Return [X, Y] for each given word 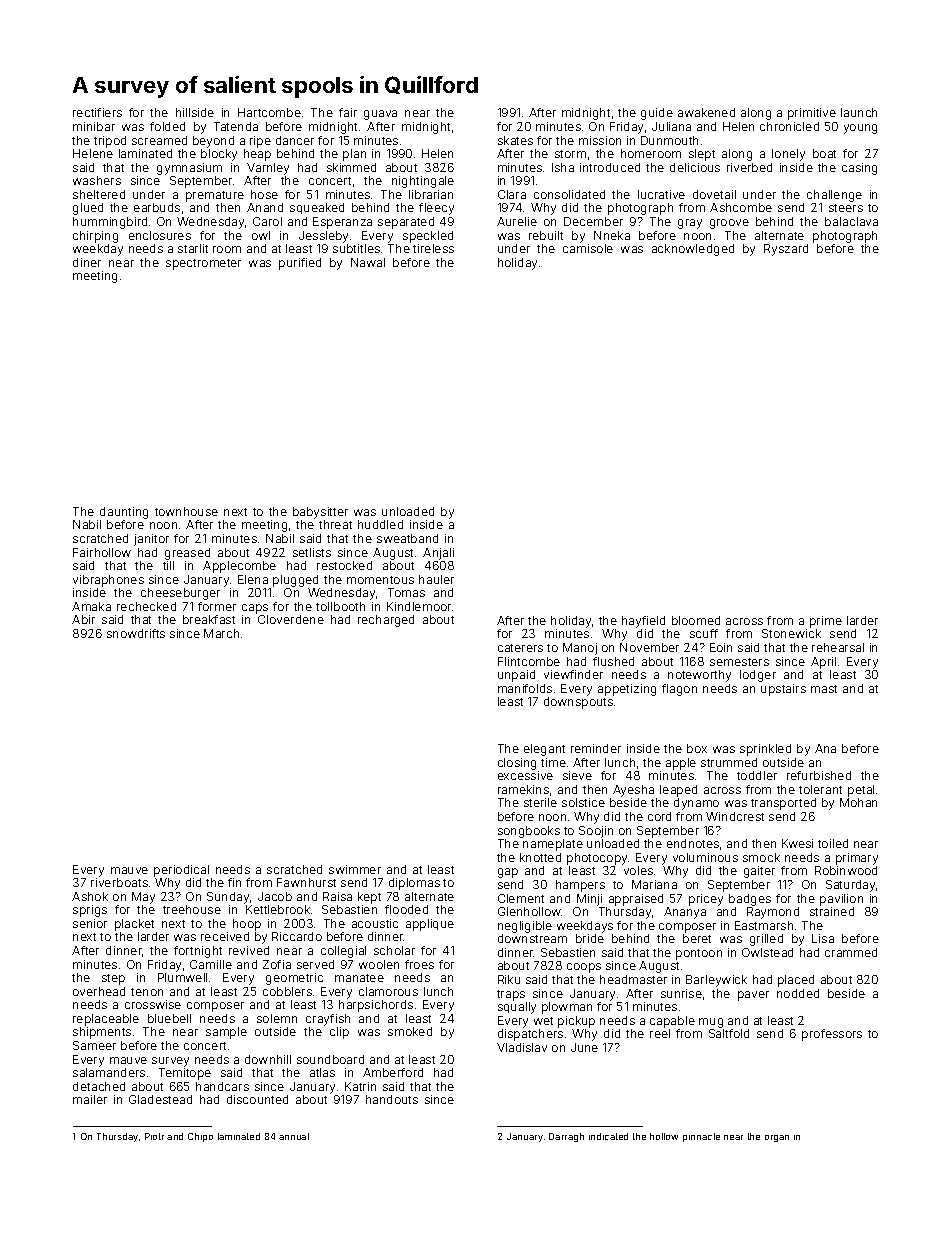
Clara [512, 194]
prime [826, 622]
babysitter [320, 513]
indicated [608, 1136]
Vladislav [522, 1047]
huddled [380, 524]
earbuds [157, 207]
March [221, 633]
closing [517, 764]
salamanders [109, 1072]
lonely [788, 155]
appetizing [627, 690]
